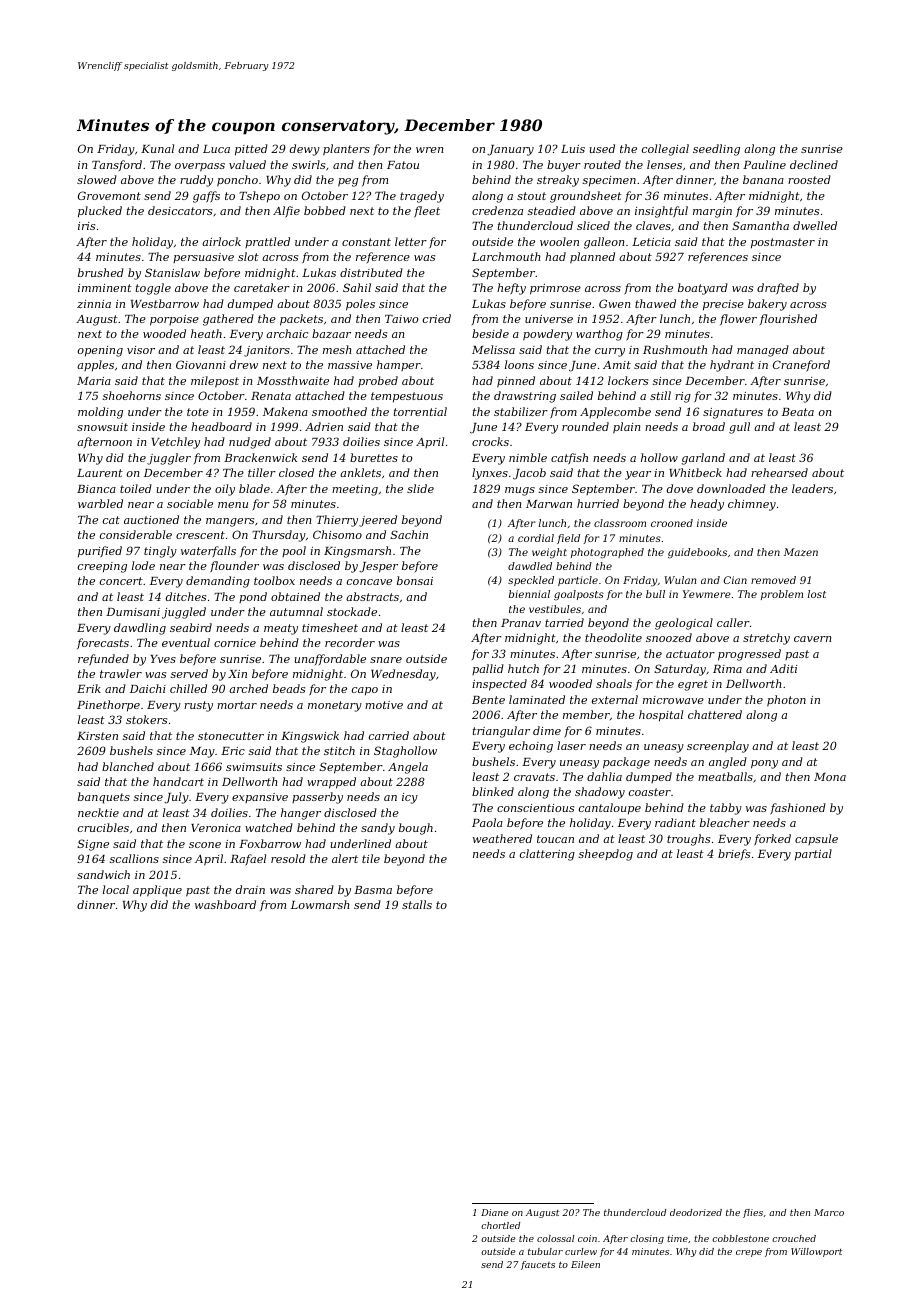 The height and width of the document is (1308, 924). I want to click on Kunal, so click(157, 148).
